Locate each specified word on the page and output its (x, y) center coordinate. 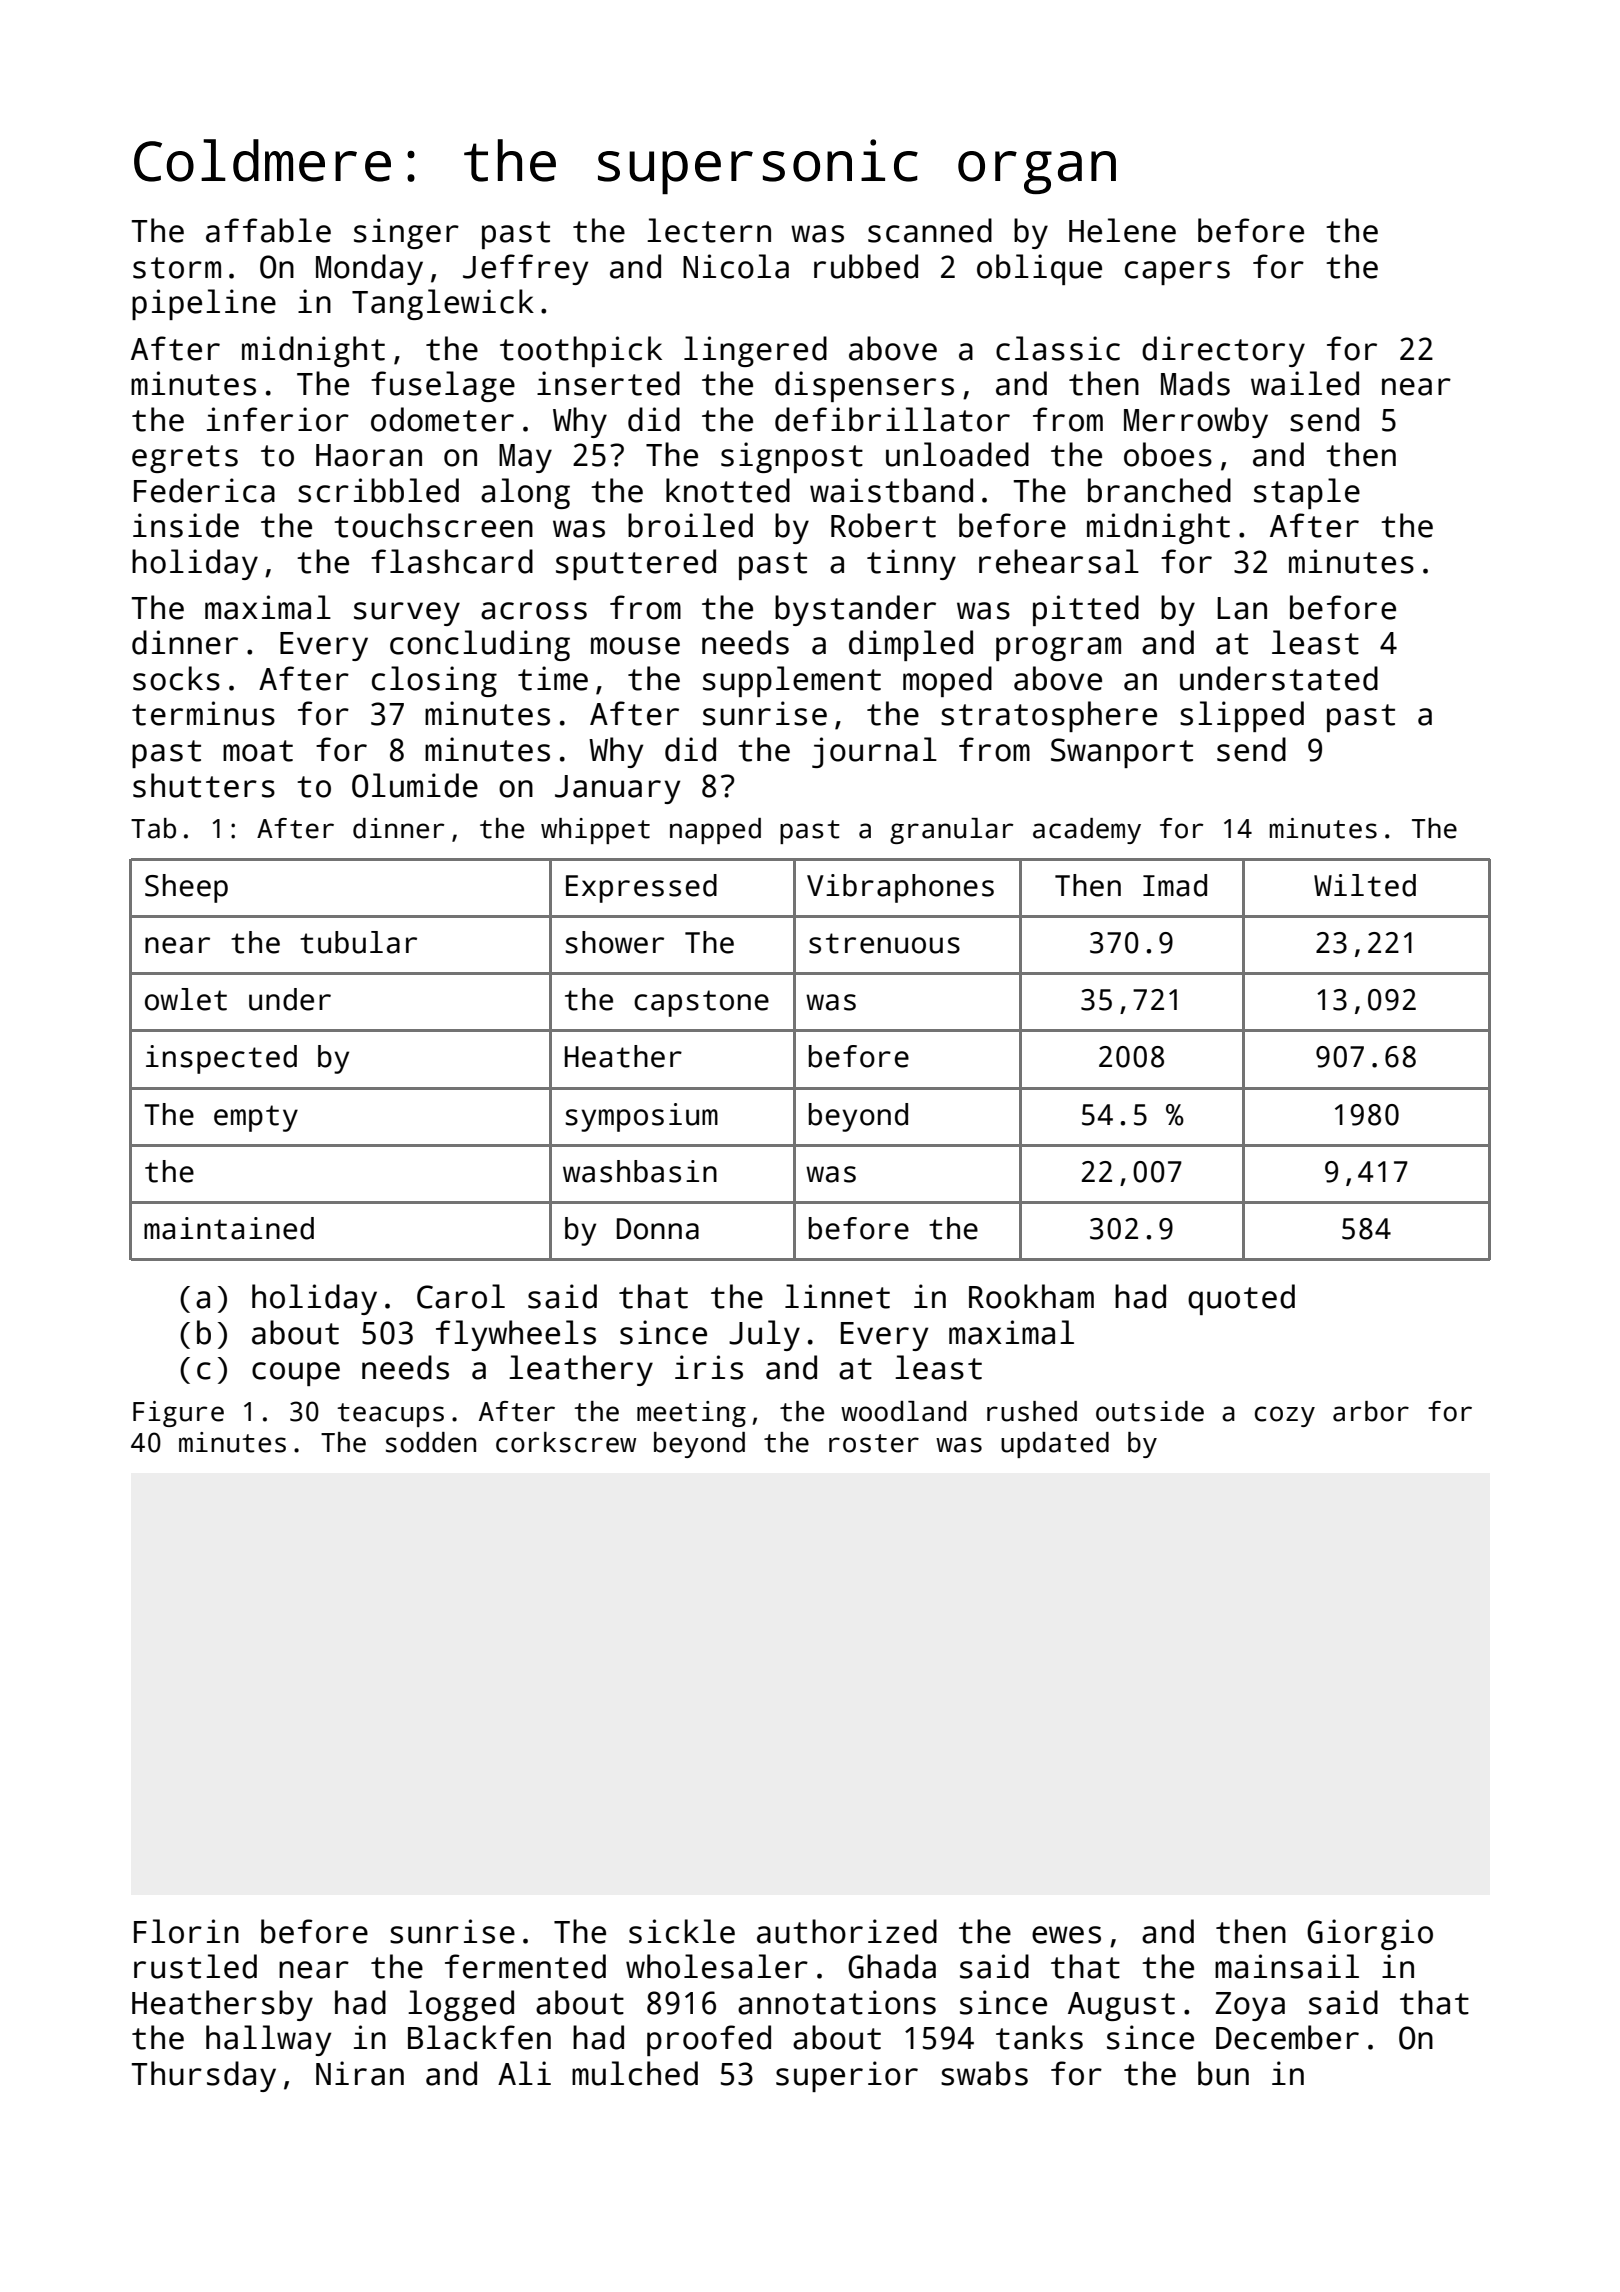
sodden (431, 1442)
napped (715, 831)
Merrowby (1196, 422)
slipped (1242, 716)
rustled (195, 1966)
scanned (930, 230)
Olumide (415, 785)
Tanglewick (443, 304)
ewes (1066, 1935)
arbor (1371, 1411)
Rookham (1031, 1296)
